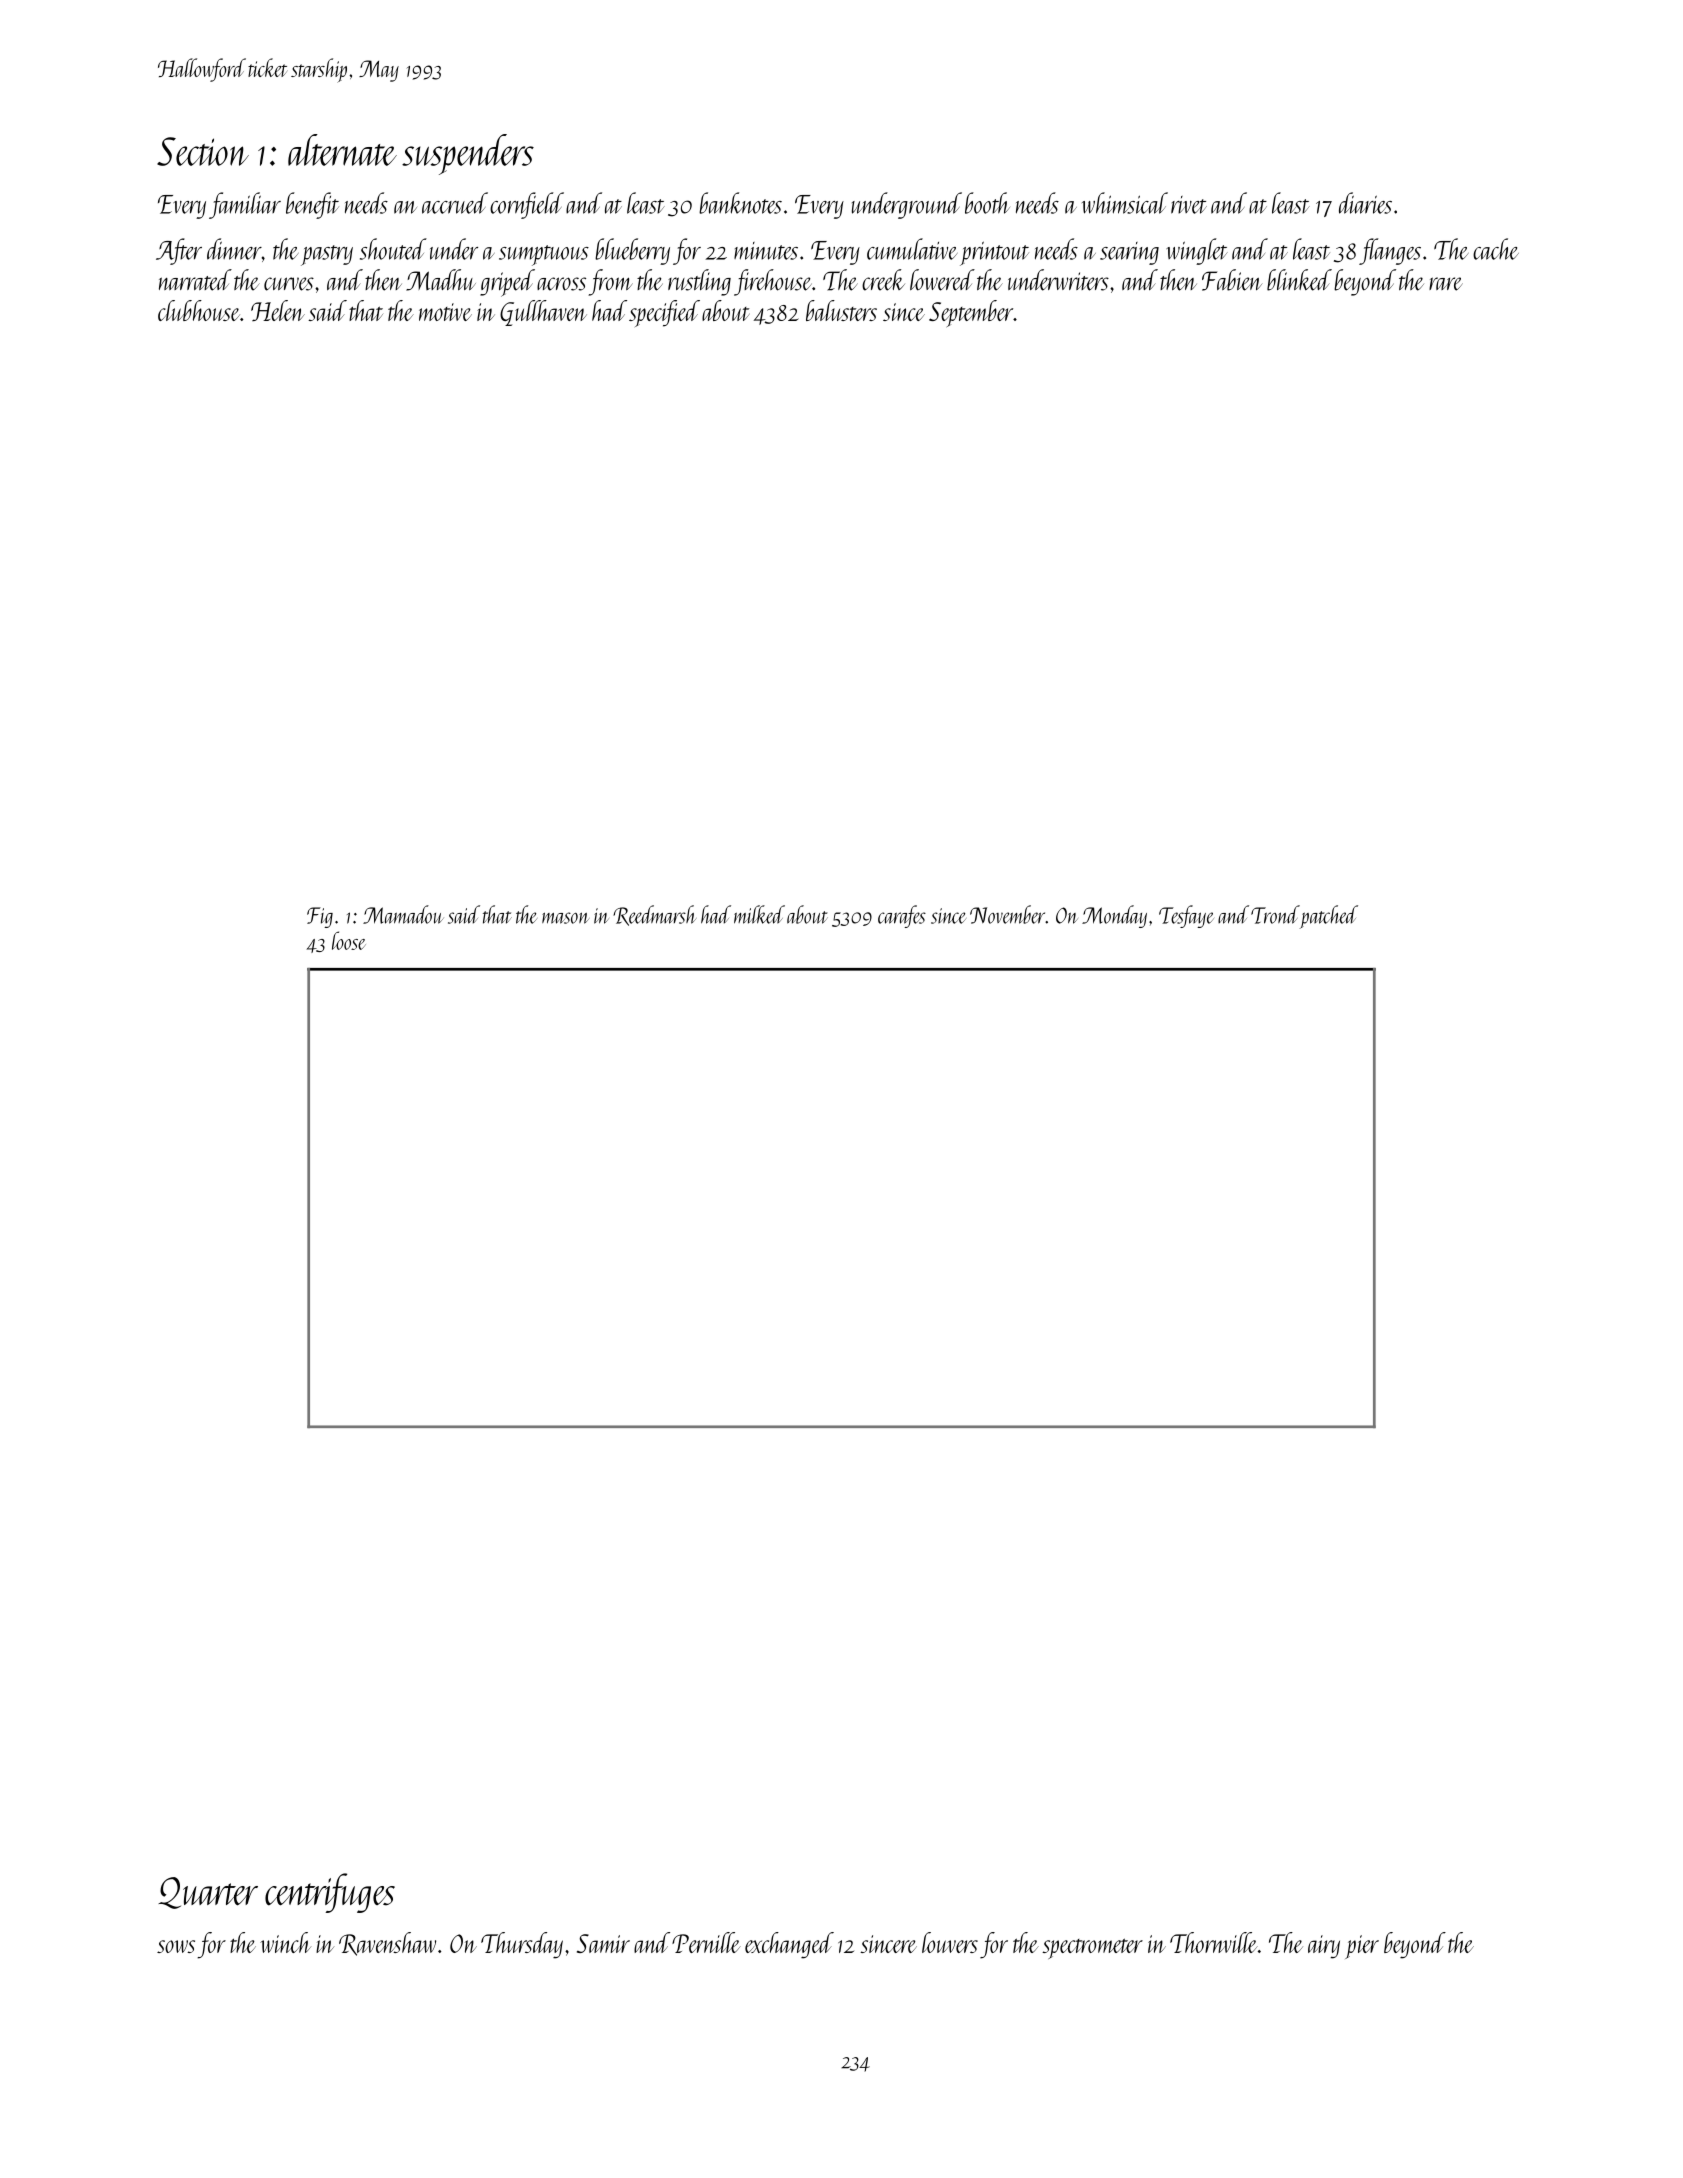 This screenshot has width=1683, height=2178. What do you see at coordinates (278, 310) in the screenshot?
I see `Helen` at bounding box center [278, 310].
